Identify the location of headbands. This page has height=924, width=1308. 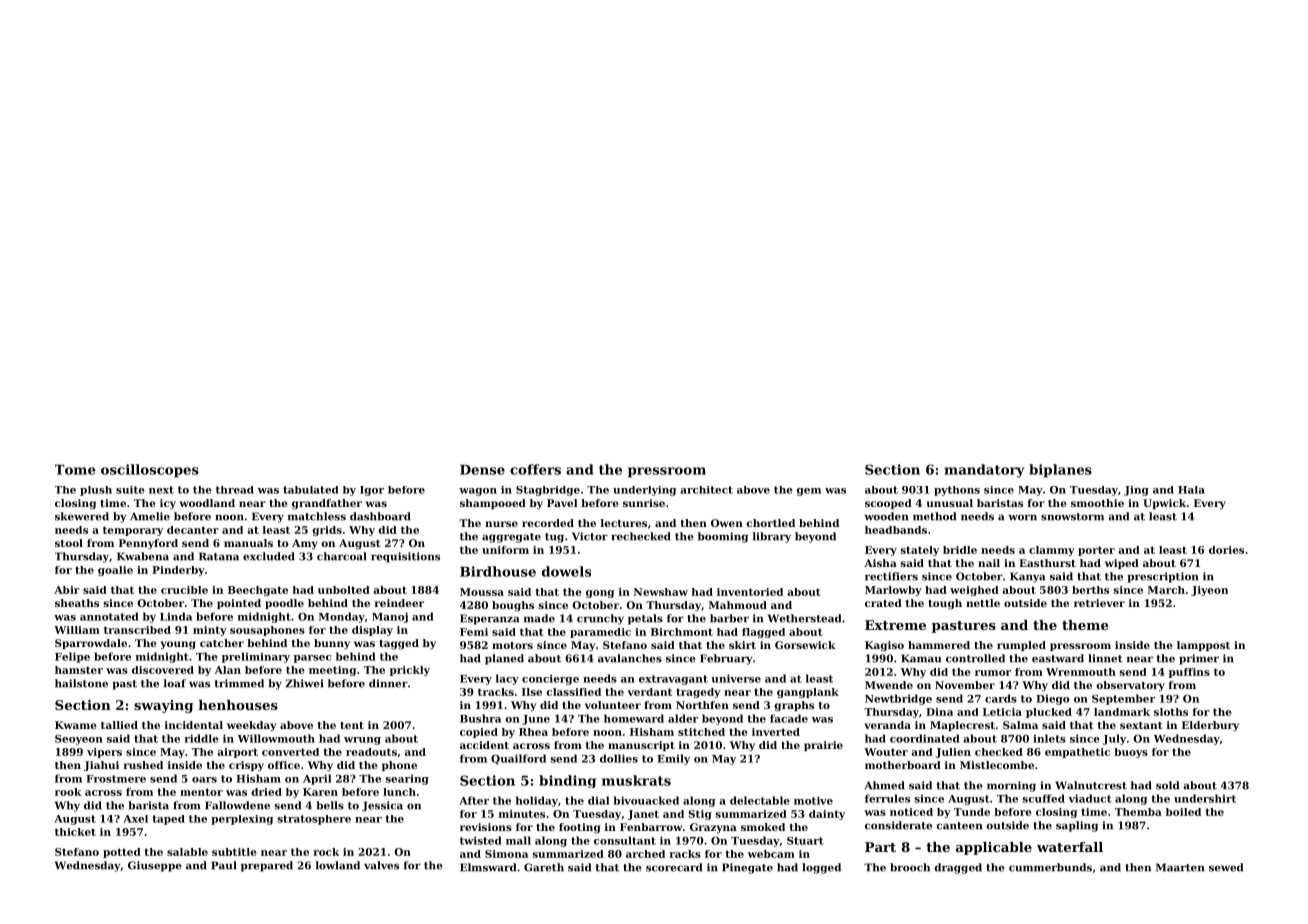
(896, 530).
